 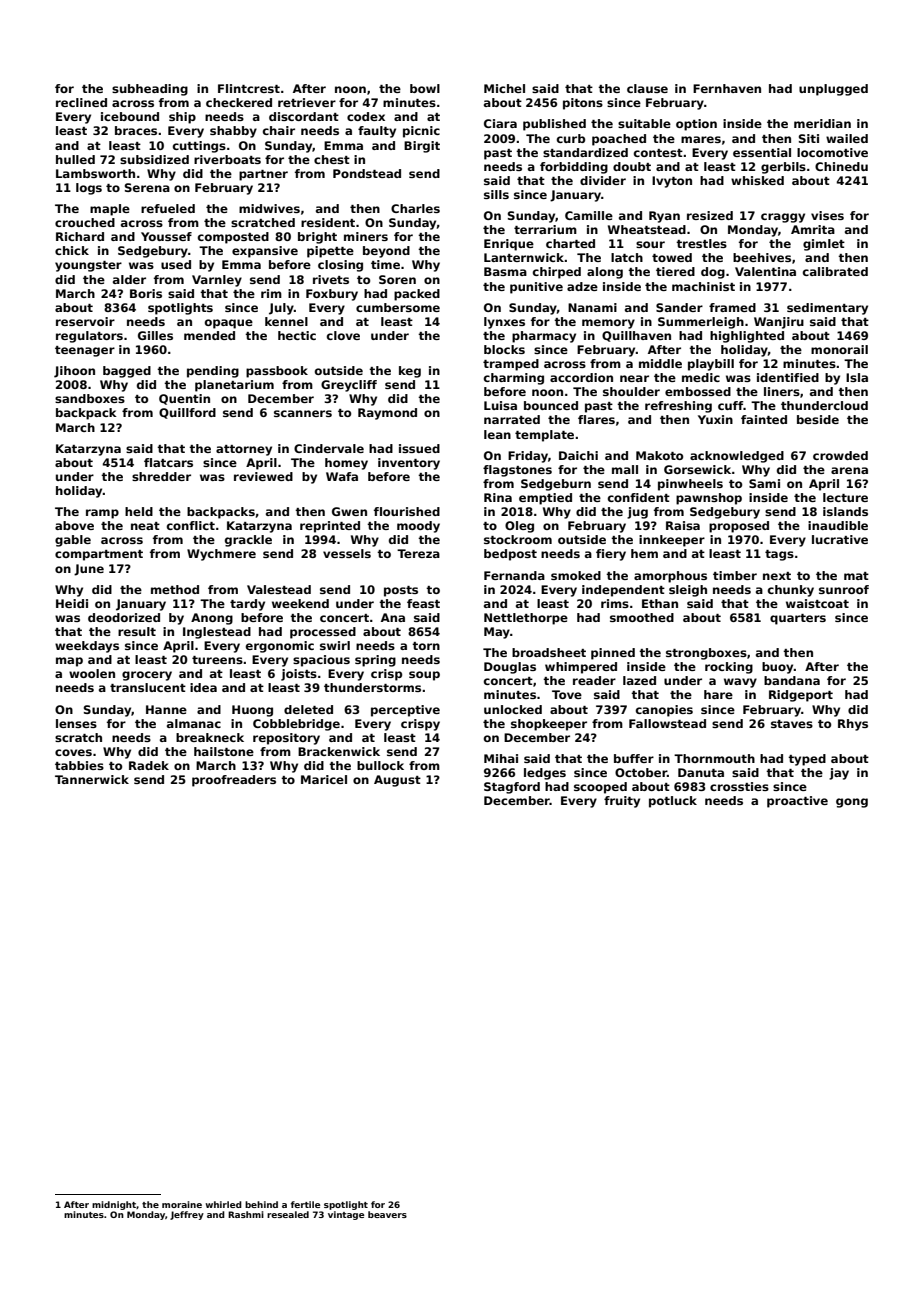 I want to click on fruity, so click(x=622, y=802).
